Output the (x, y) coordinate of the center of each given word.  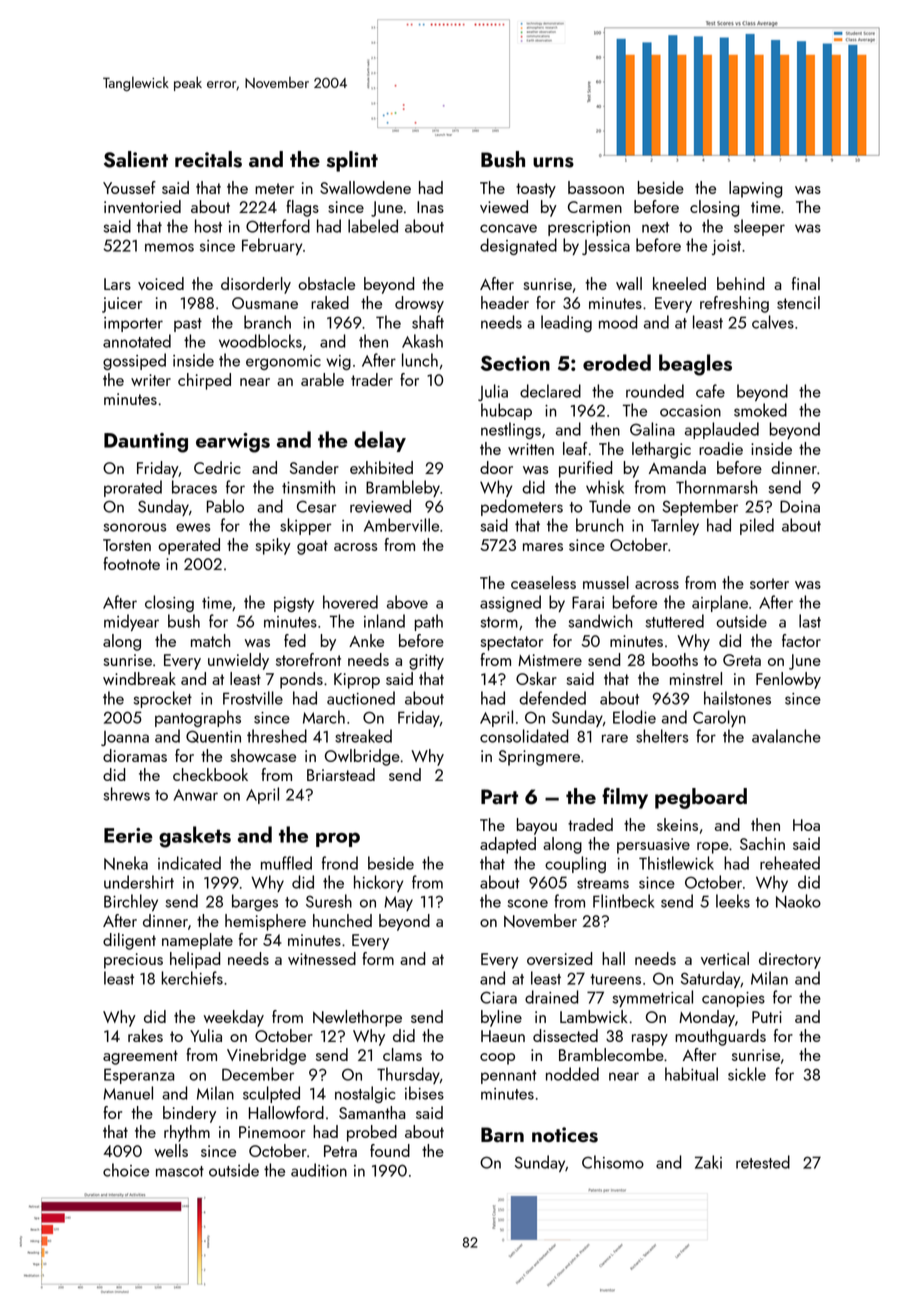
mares (543, 547)
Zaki (708, 1162)
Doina (800, 506)
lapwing (755, 189)
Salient (136, 159)
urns (553, 162)
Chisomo (613, 1162)
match (210, 640)
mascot (180, 1171)
